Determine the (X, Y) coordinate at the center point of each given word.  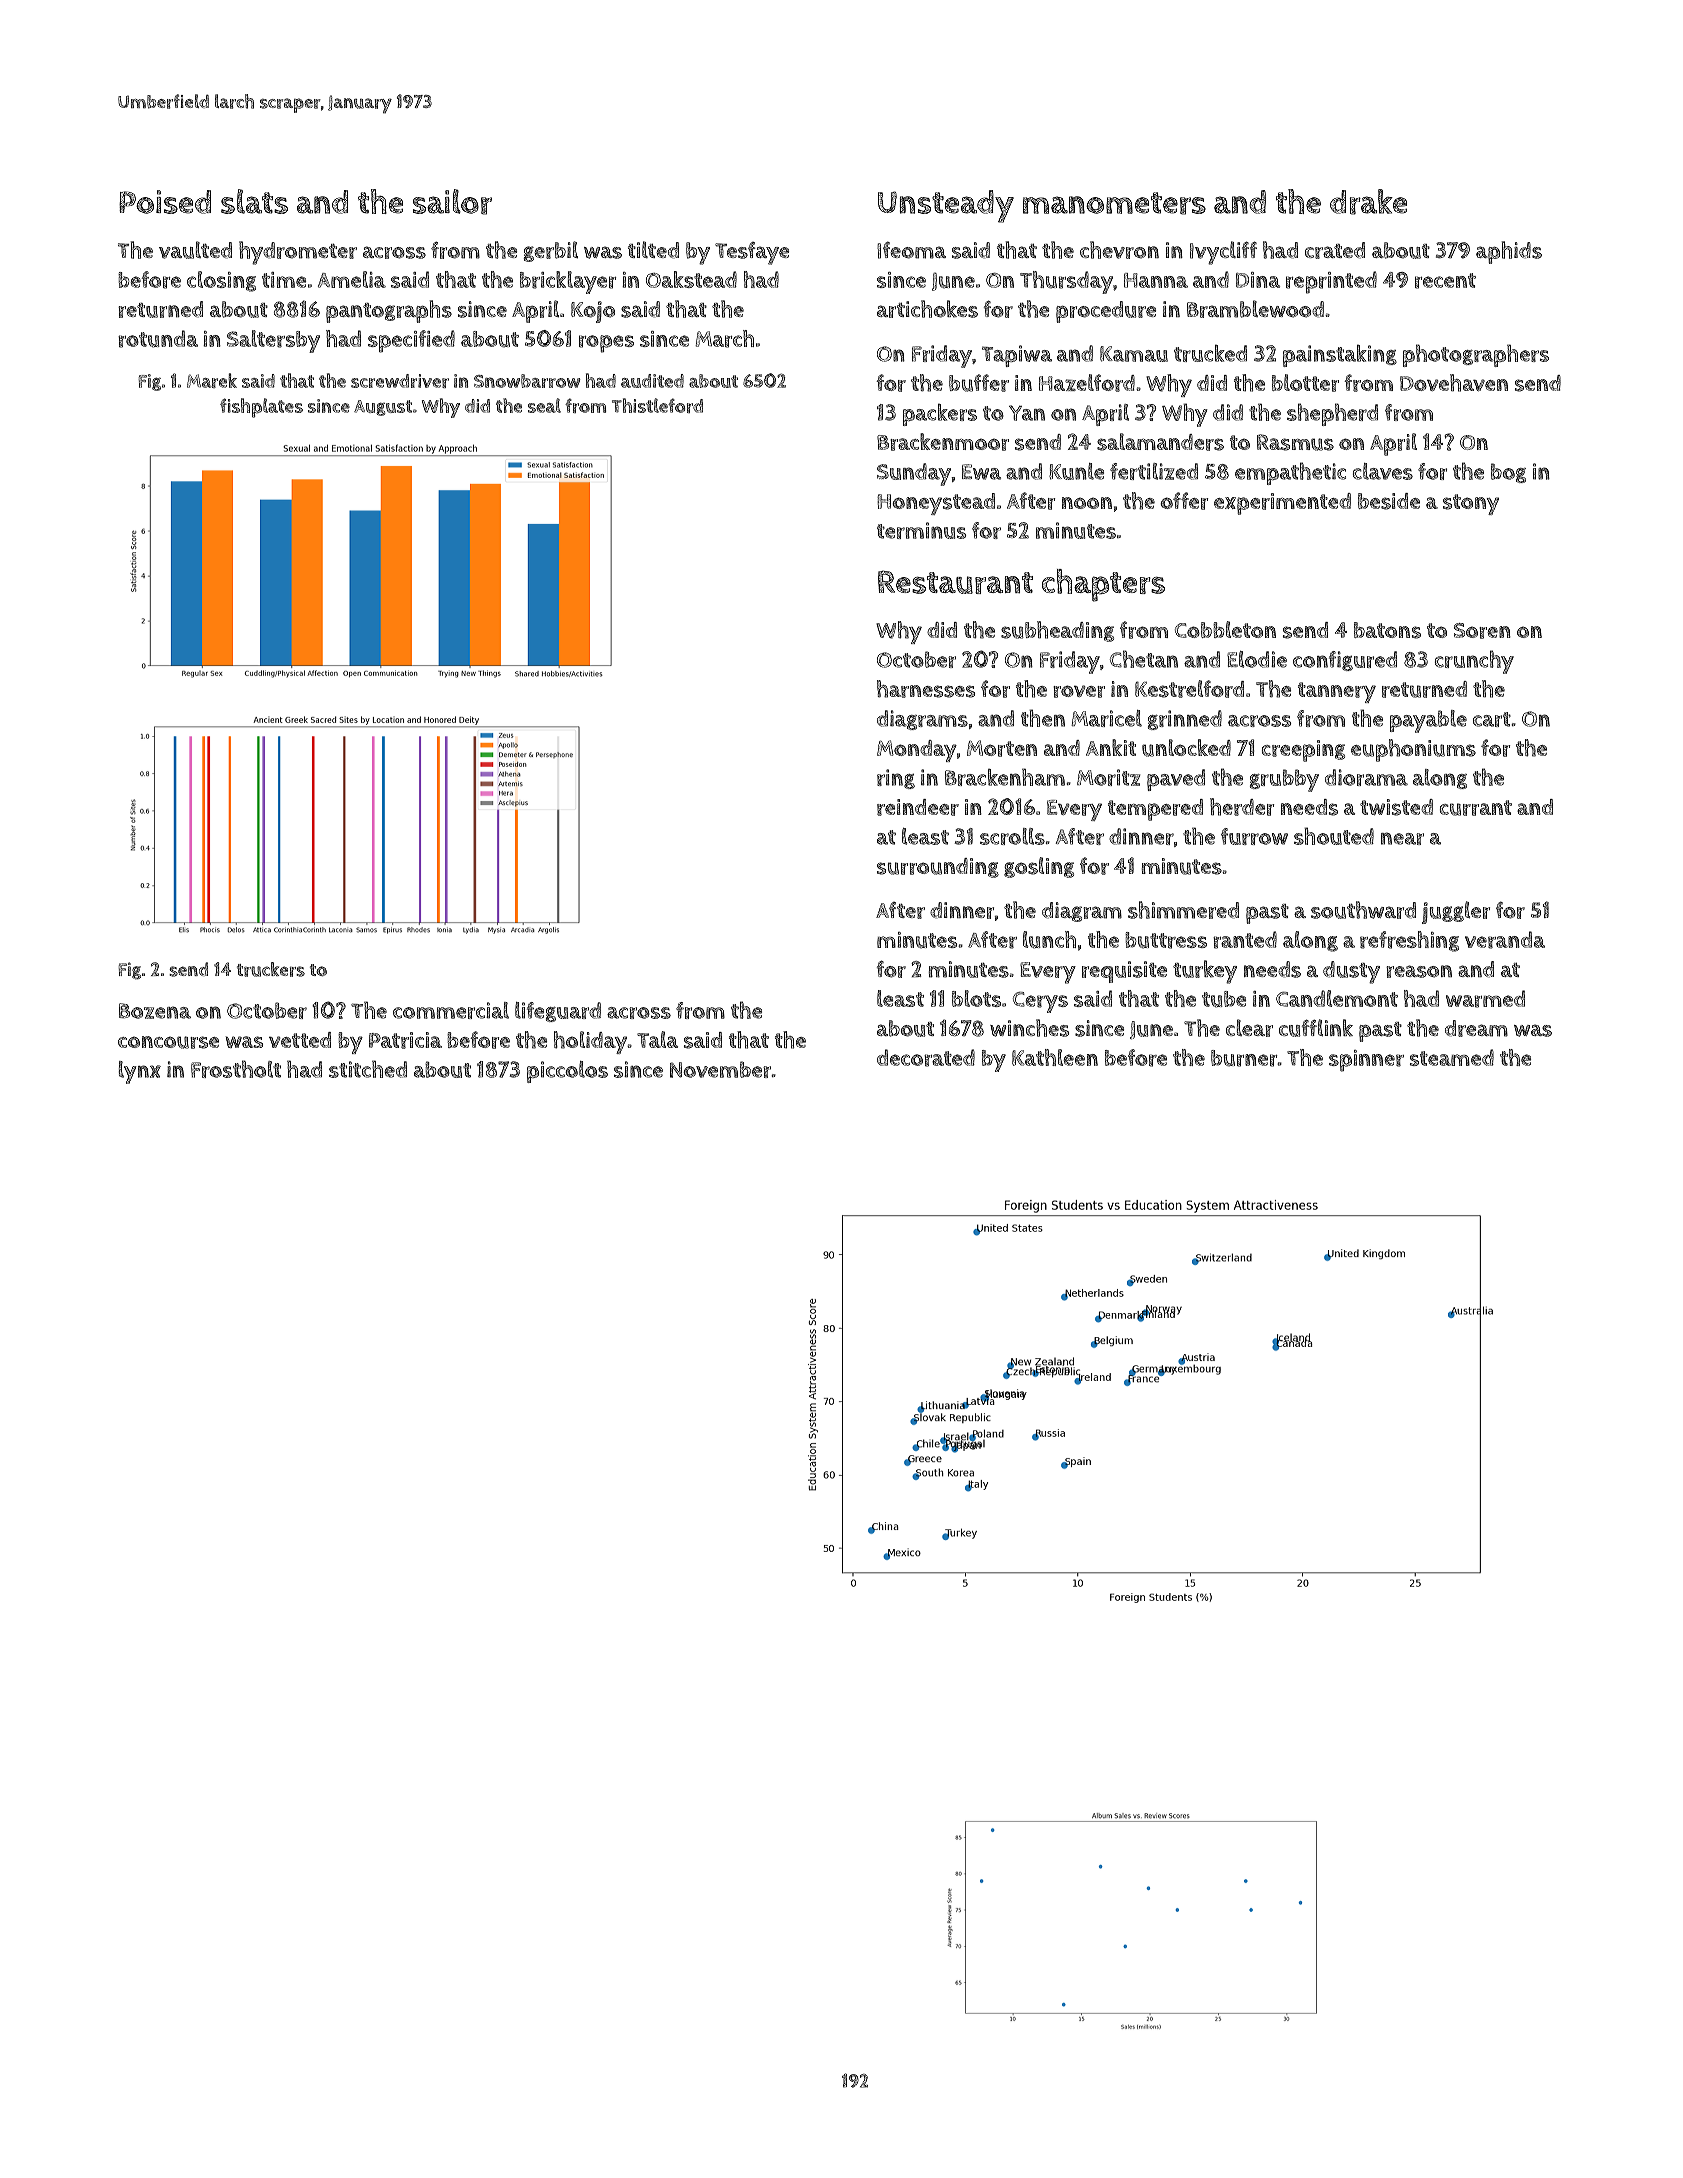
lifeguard (558, 1012)
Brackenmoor (943, 442)
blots (976, 998)
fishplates (261, 408)
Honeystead (936, 504)
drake (1368, 202)
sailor (452, 202)
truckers (271, 969)
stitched (368, 1069)
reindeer (918, 807)
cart (1492, 719)
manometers (1114, 203)
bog (1508, 473)
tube (1224, 999)
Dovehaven (1454, 383)
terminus (921, 530)
